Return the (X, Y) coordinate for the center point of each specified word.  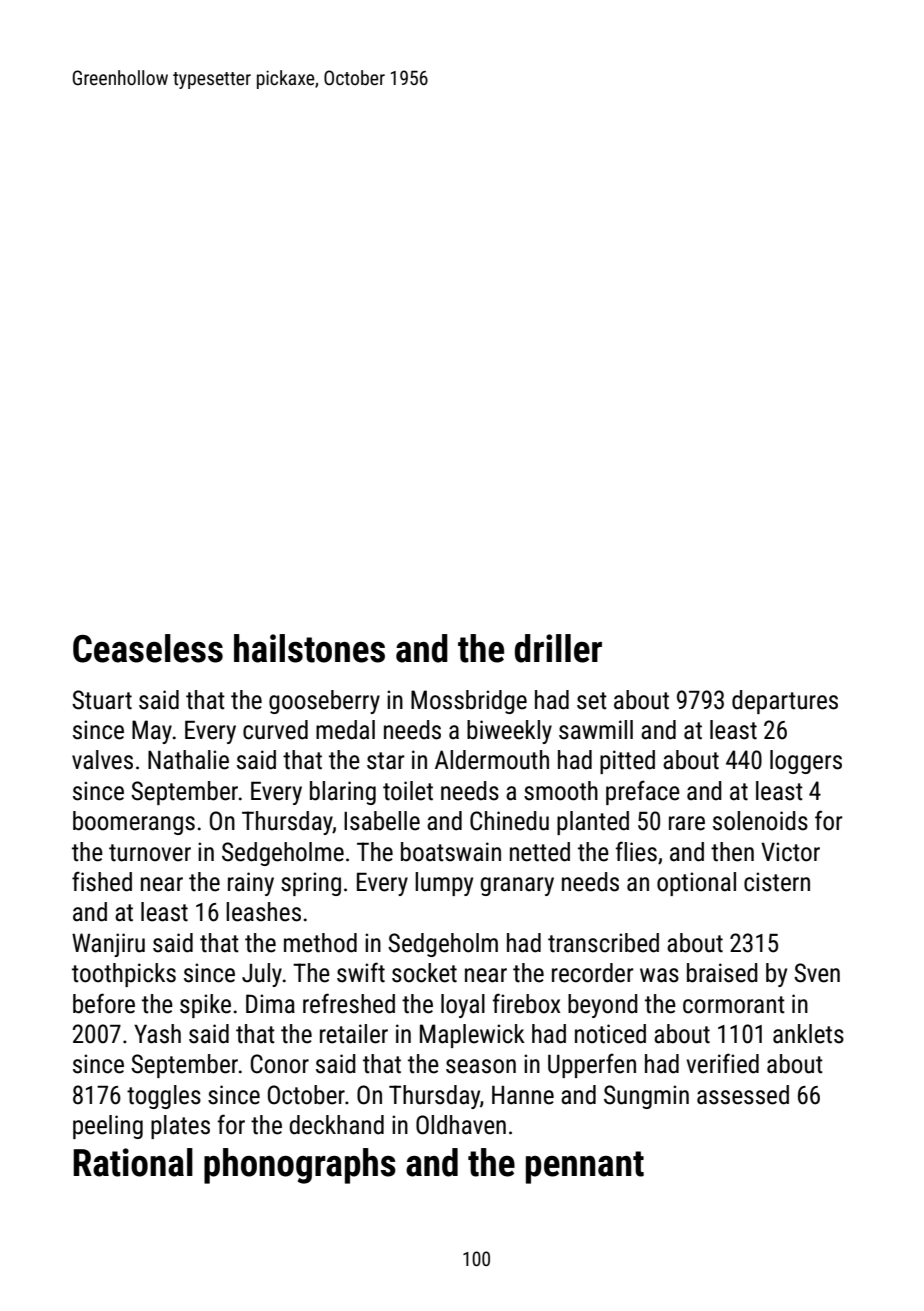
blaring (343, 793)
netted (540, 852)
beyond (603, 1006)
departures (785, 702)
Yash (157, 1034)
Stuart (102, 700)
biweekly (509, 732)
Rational (133, 1162)
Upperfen (592, 1065)
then (732, 852)
